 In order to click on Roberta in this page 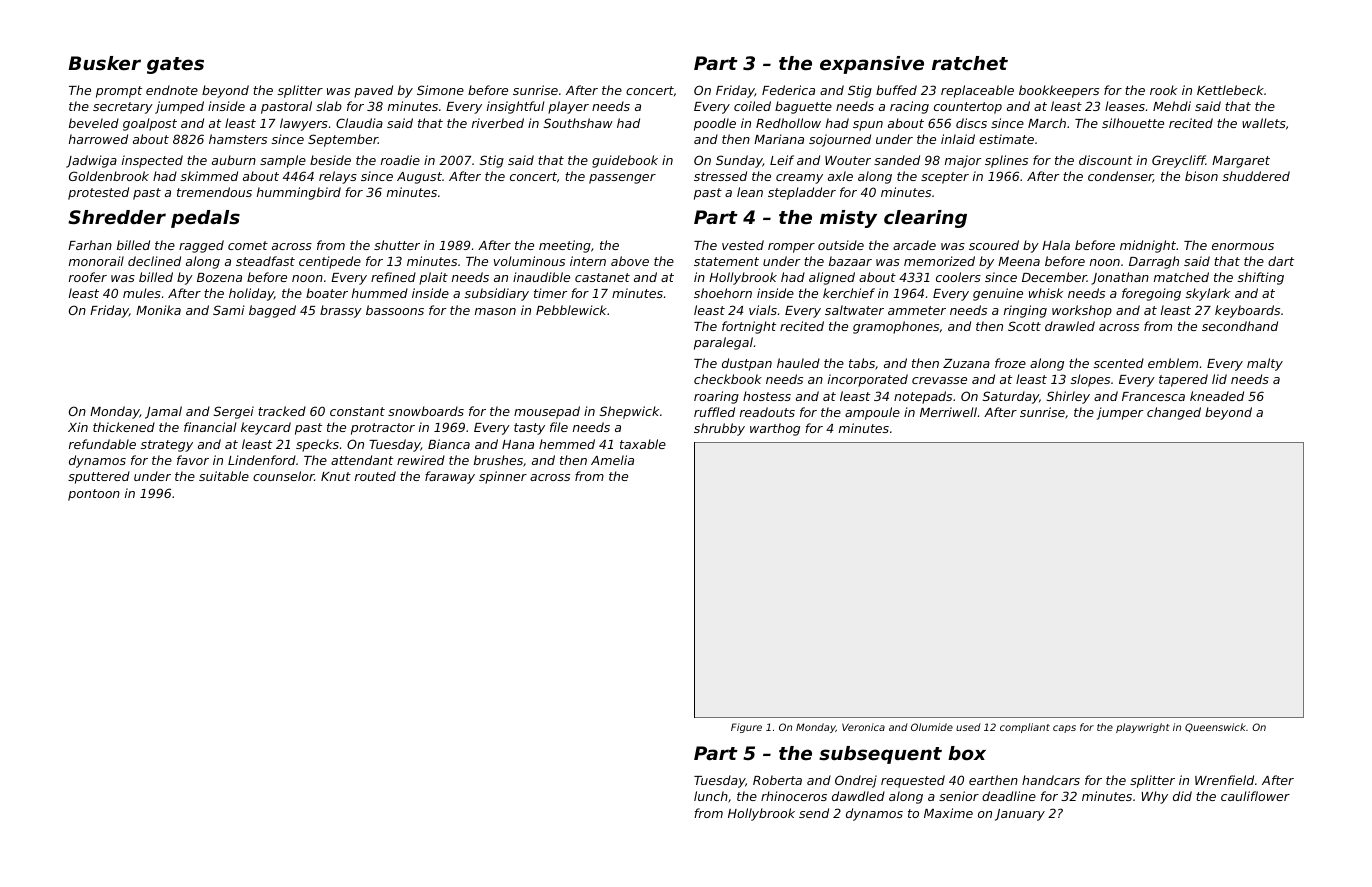, I will do `click(777, 780)`.
